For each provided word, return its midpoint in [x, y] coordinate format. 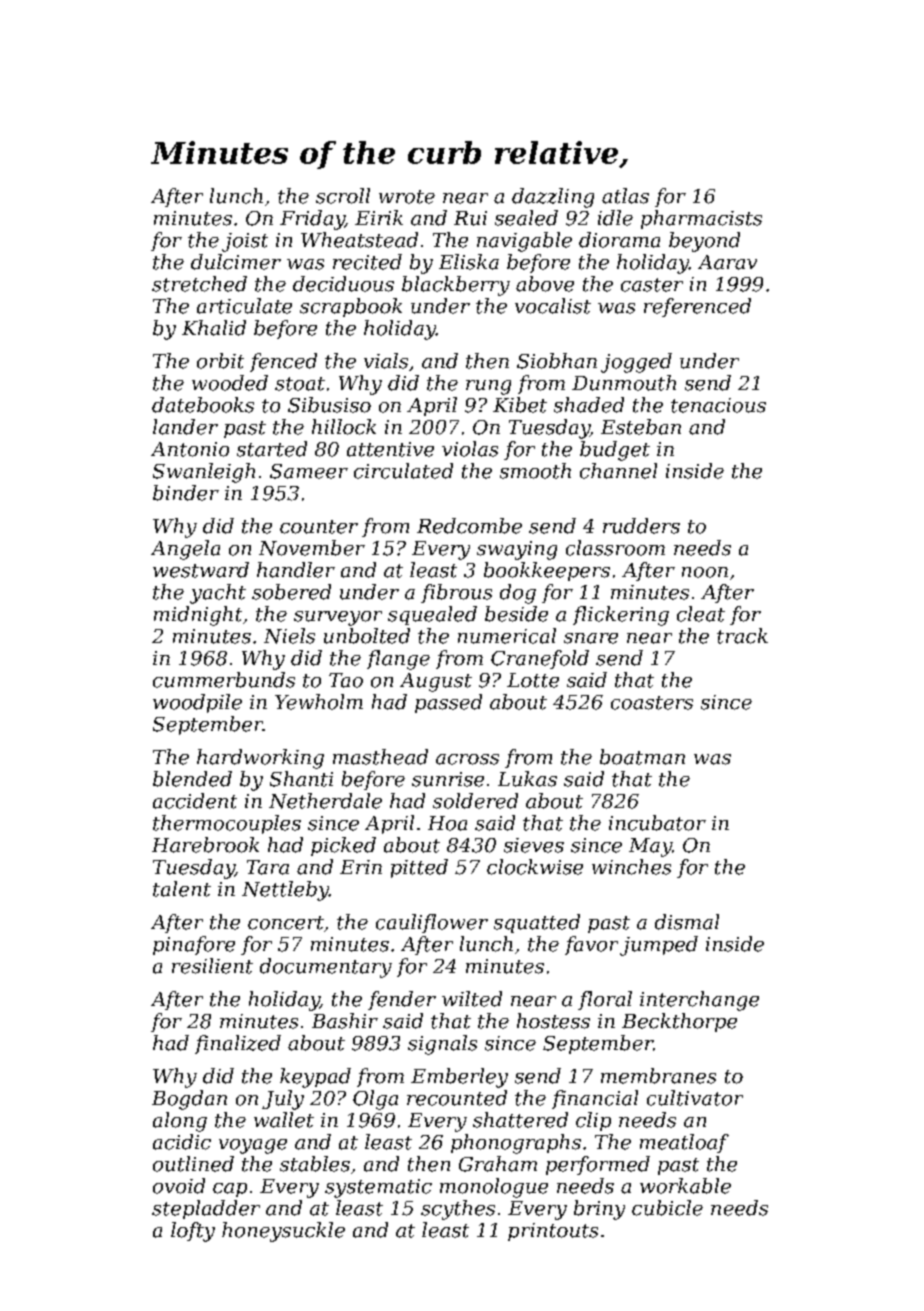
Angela [185, 550]
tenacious [718, 405]
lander [185, 427]
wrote [407, 197]
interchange [699, 1001]
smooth [535, 471]
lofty [193, 1232]
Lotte [533, 680]
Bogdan [189, 1100]
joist [245, 242]
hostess [553, 1021]
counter [319, 527]
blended [192, 779]
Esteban [641, 427]
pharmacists [701, 219]
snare [591, 638]
